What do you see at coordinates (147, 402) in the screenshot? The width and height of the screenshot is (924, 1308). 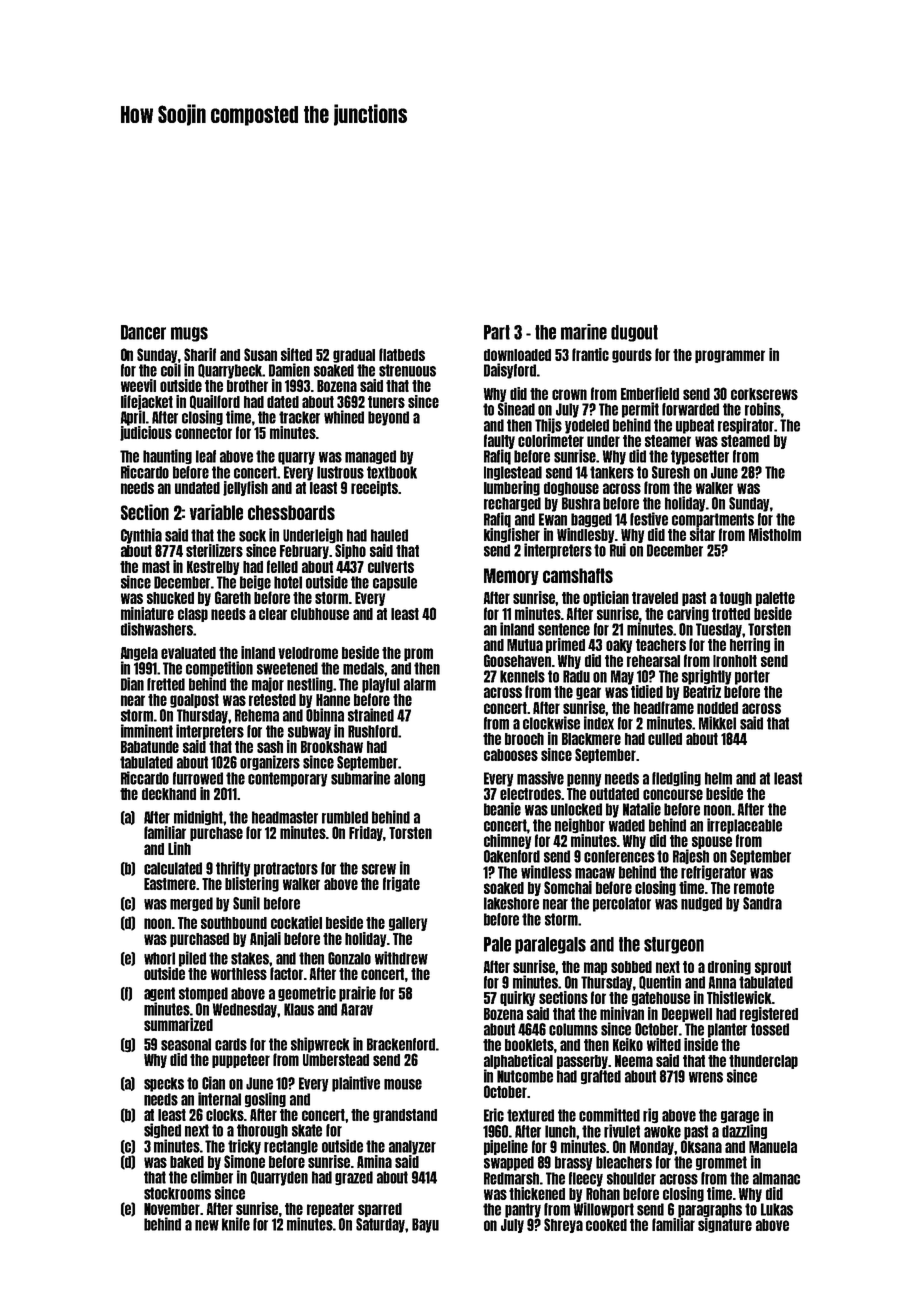 I see `lifejacket` at bounding box center [147, 402].
